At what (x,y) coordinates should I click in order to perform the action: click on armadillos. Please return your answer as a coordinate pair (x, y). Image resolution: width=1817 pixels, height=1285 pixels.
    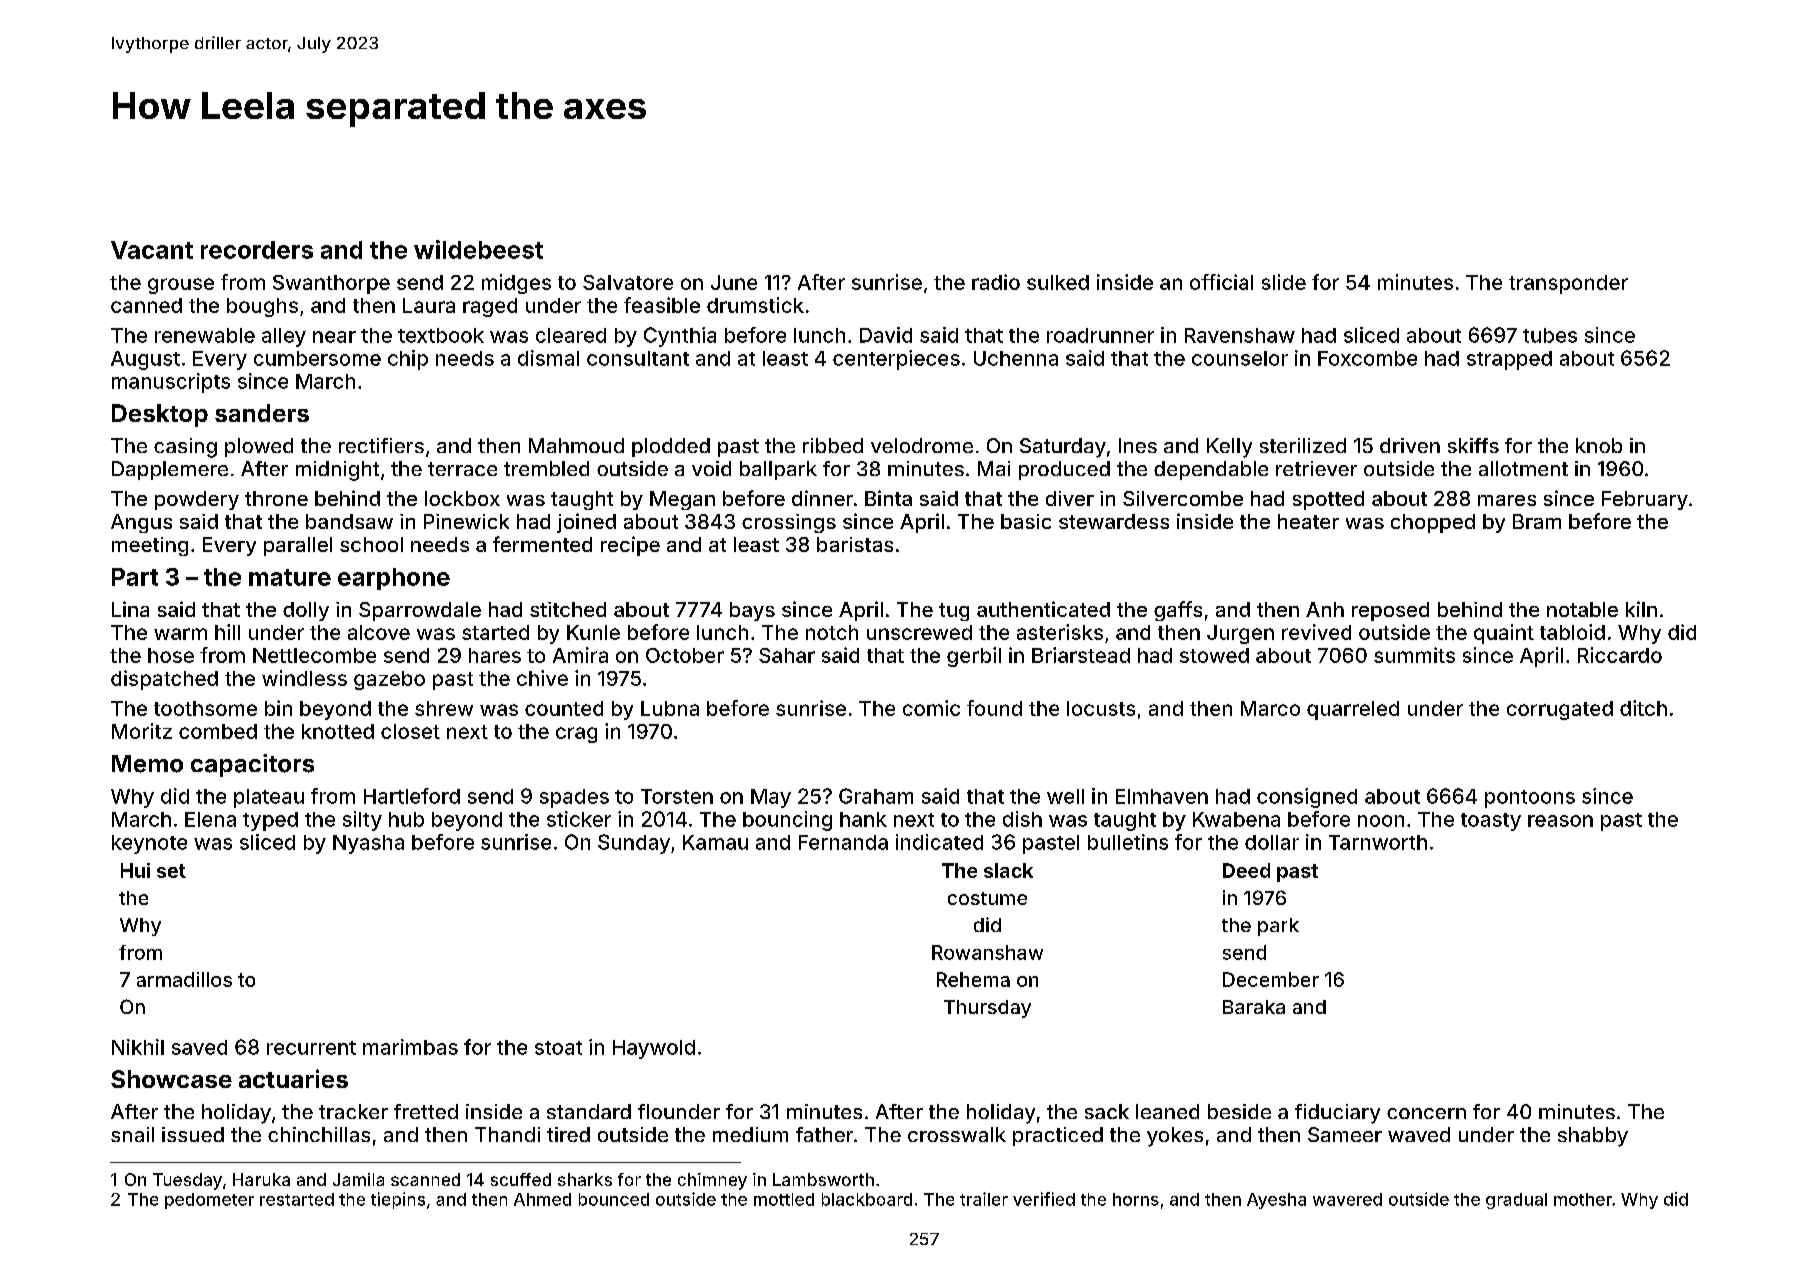
    Looking at the image, I should click on (184, 979).
